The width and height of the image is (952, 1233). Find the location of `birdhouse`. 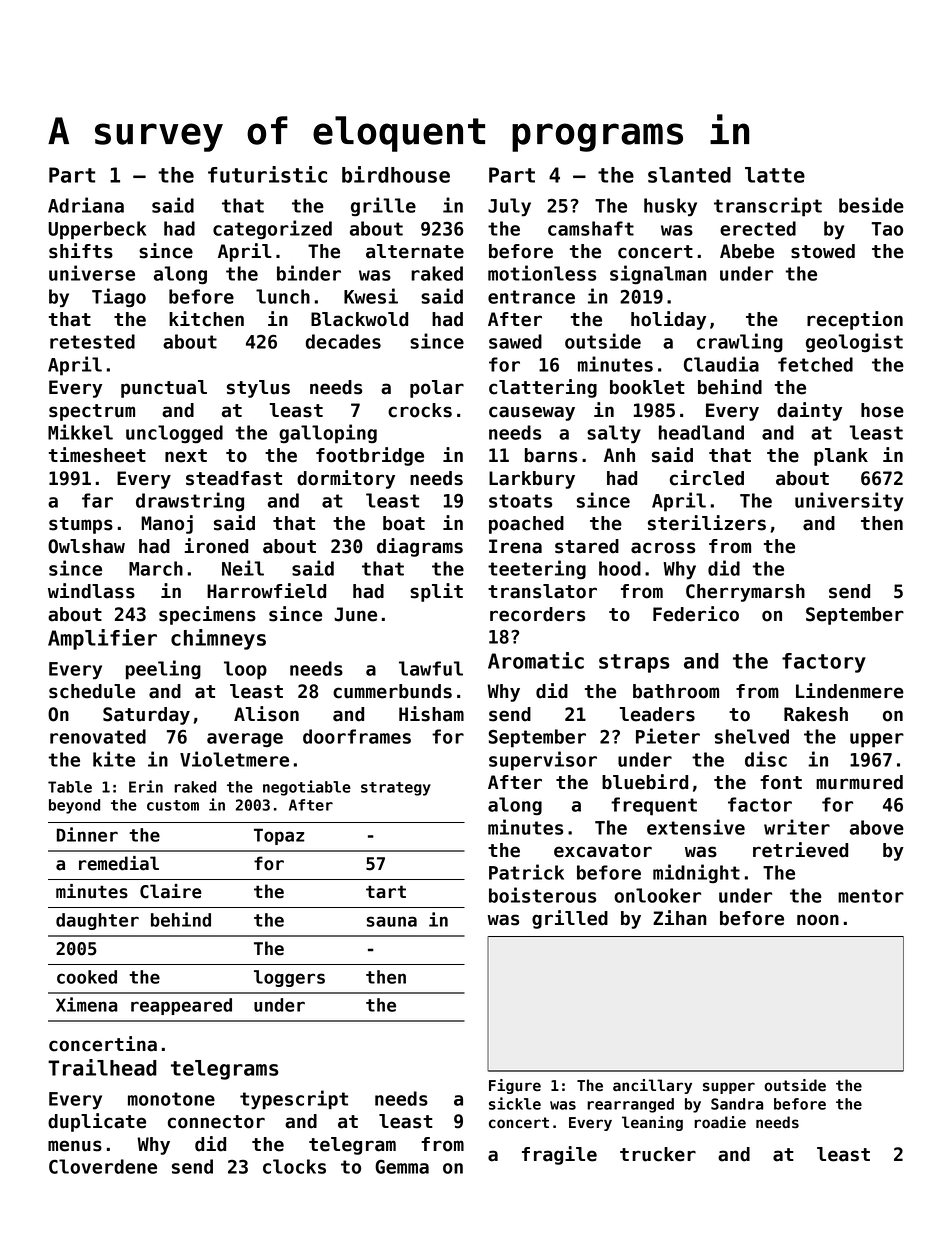

birdhouse is located at coordinates (396, 174).
